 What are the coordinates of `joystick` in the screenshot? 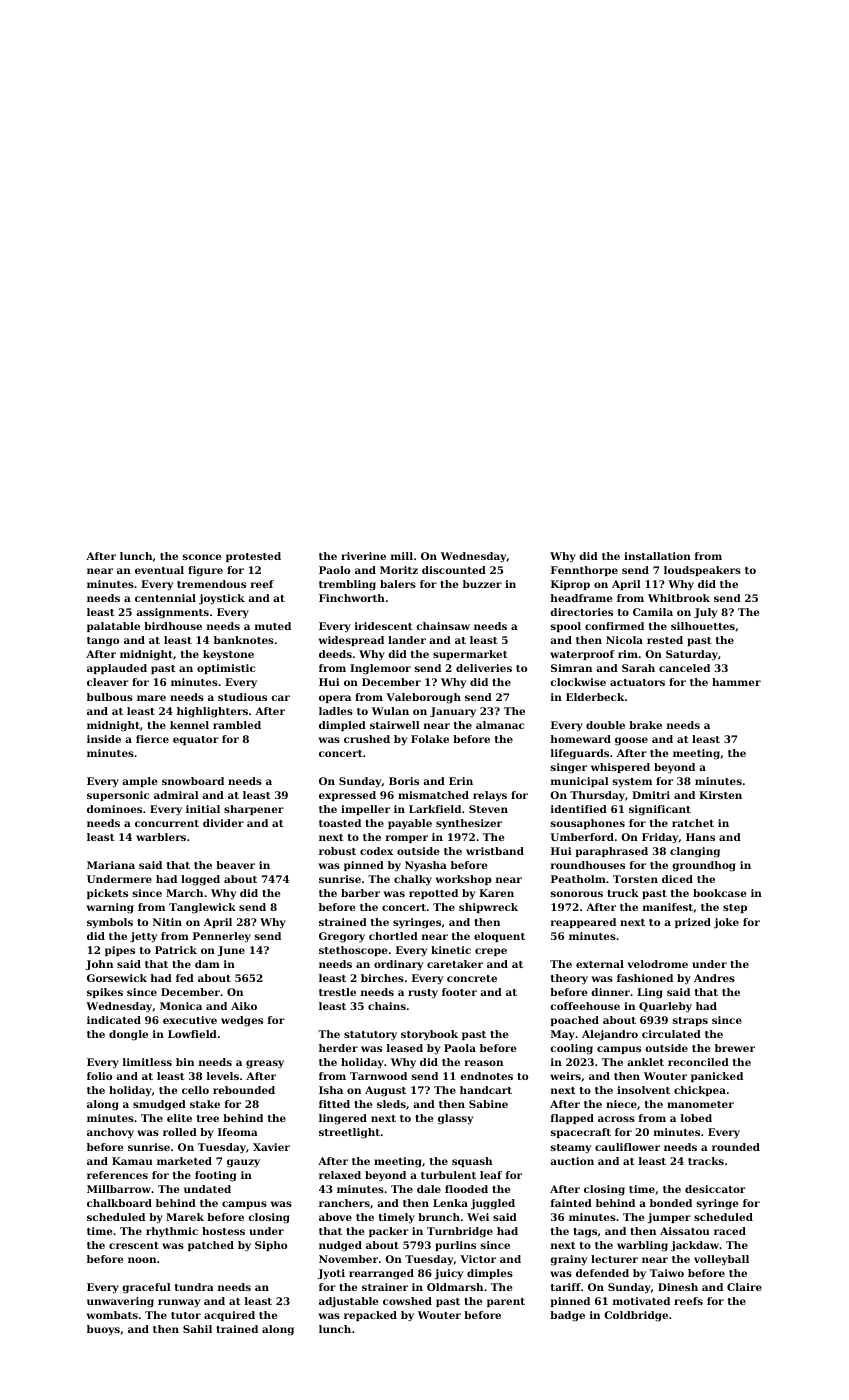 It's located at (222, 599).
